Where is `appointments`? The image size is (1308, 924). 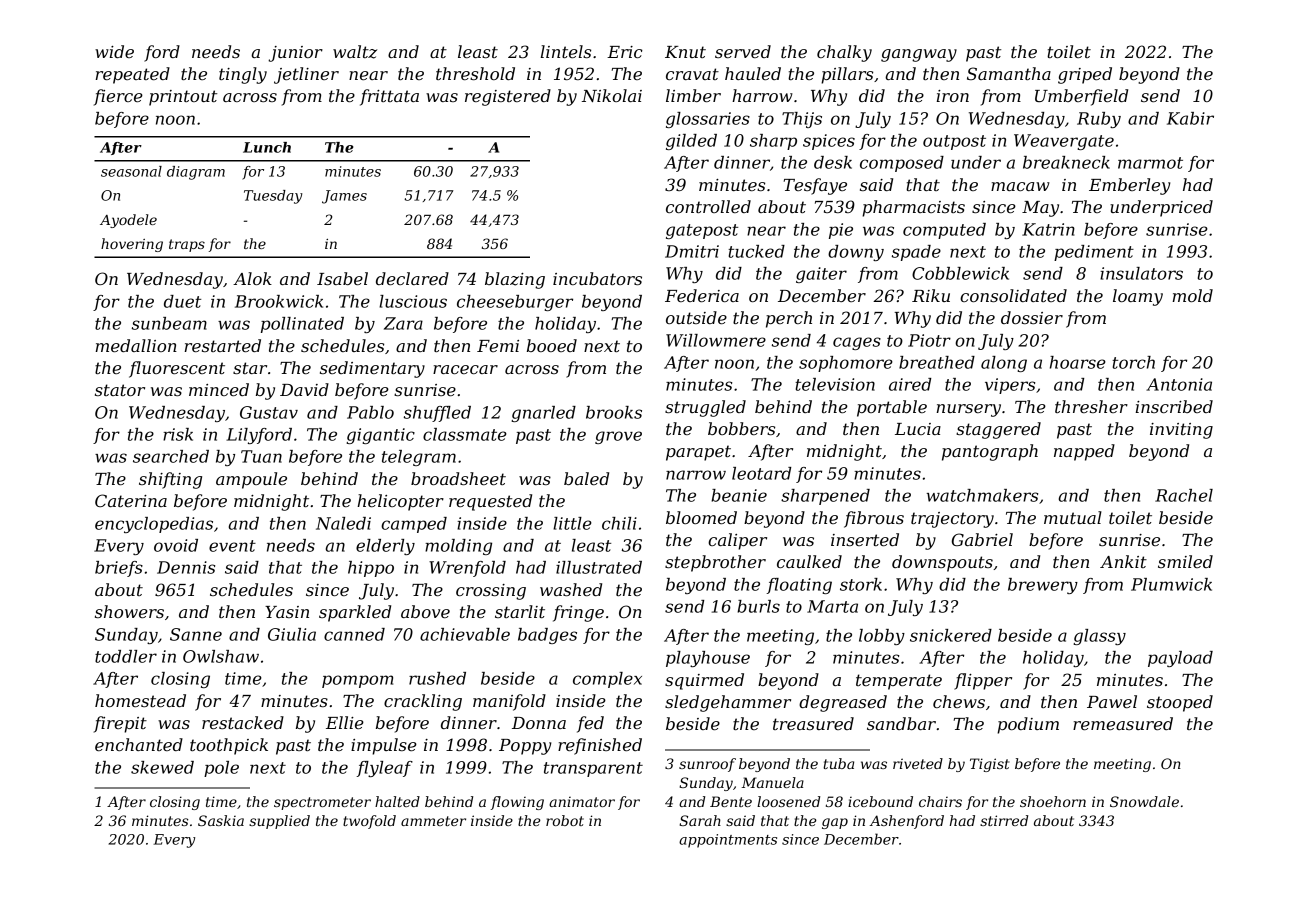
appointments is located at coordinates (728, 841).
